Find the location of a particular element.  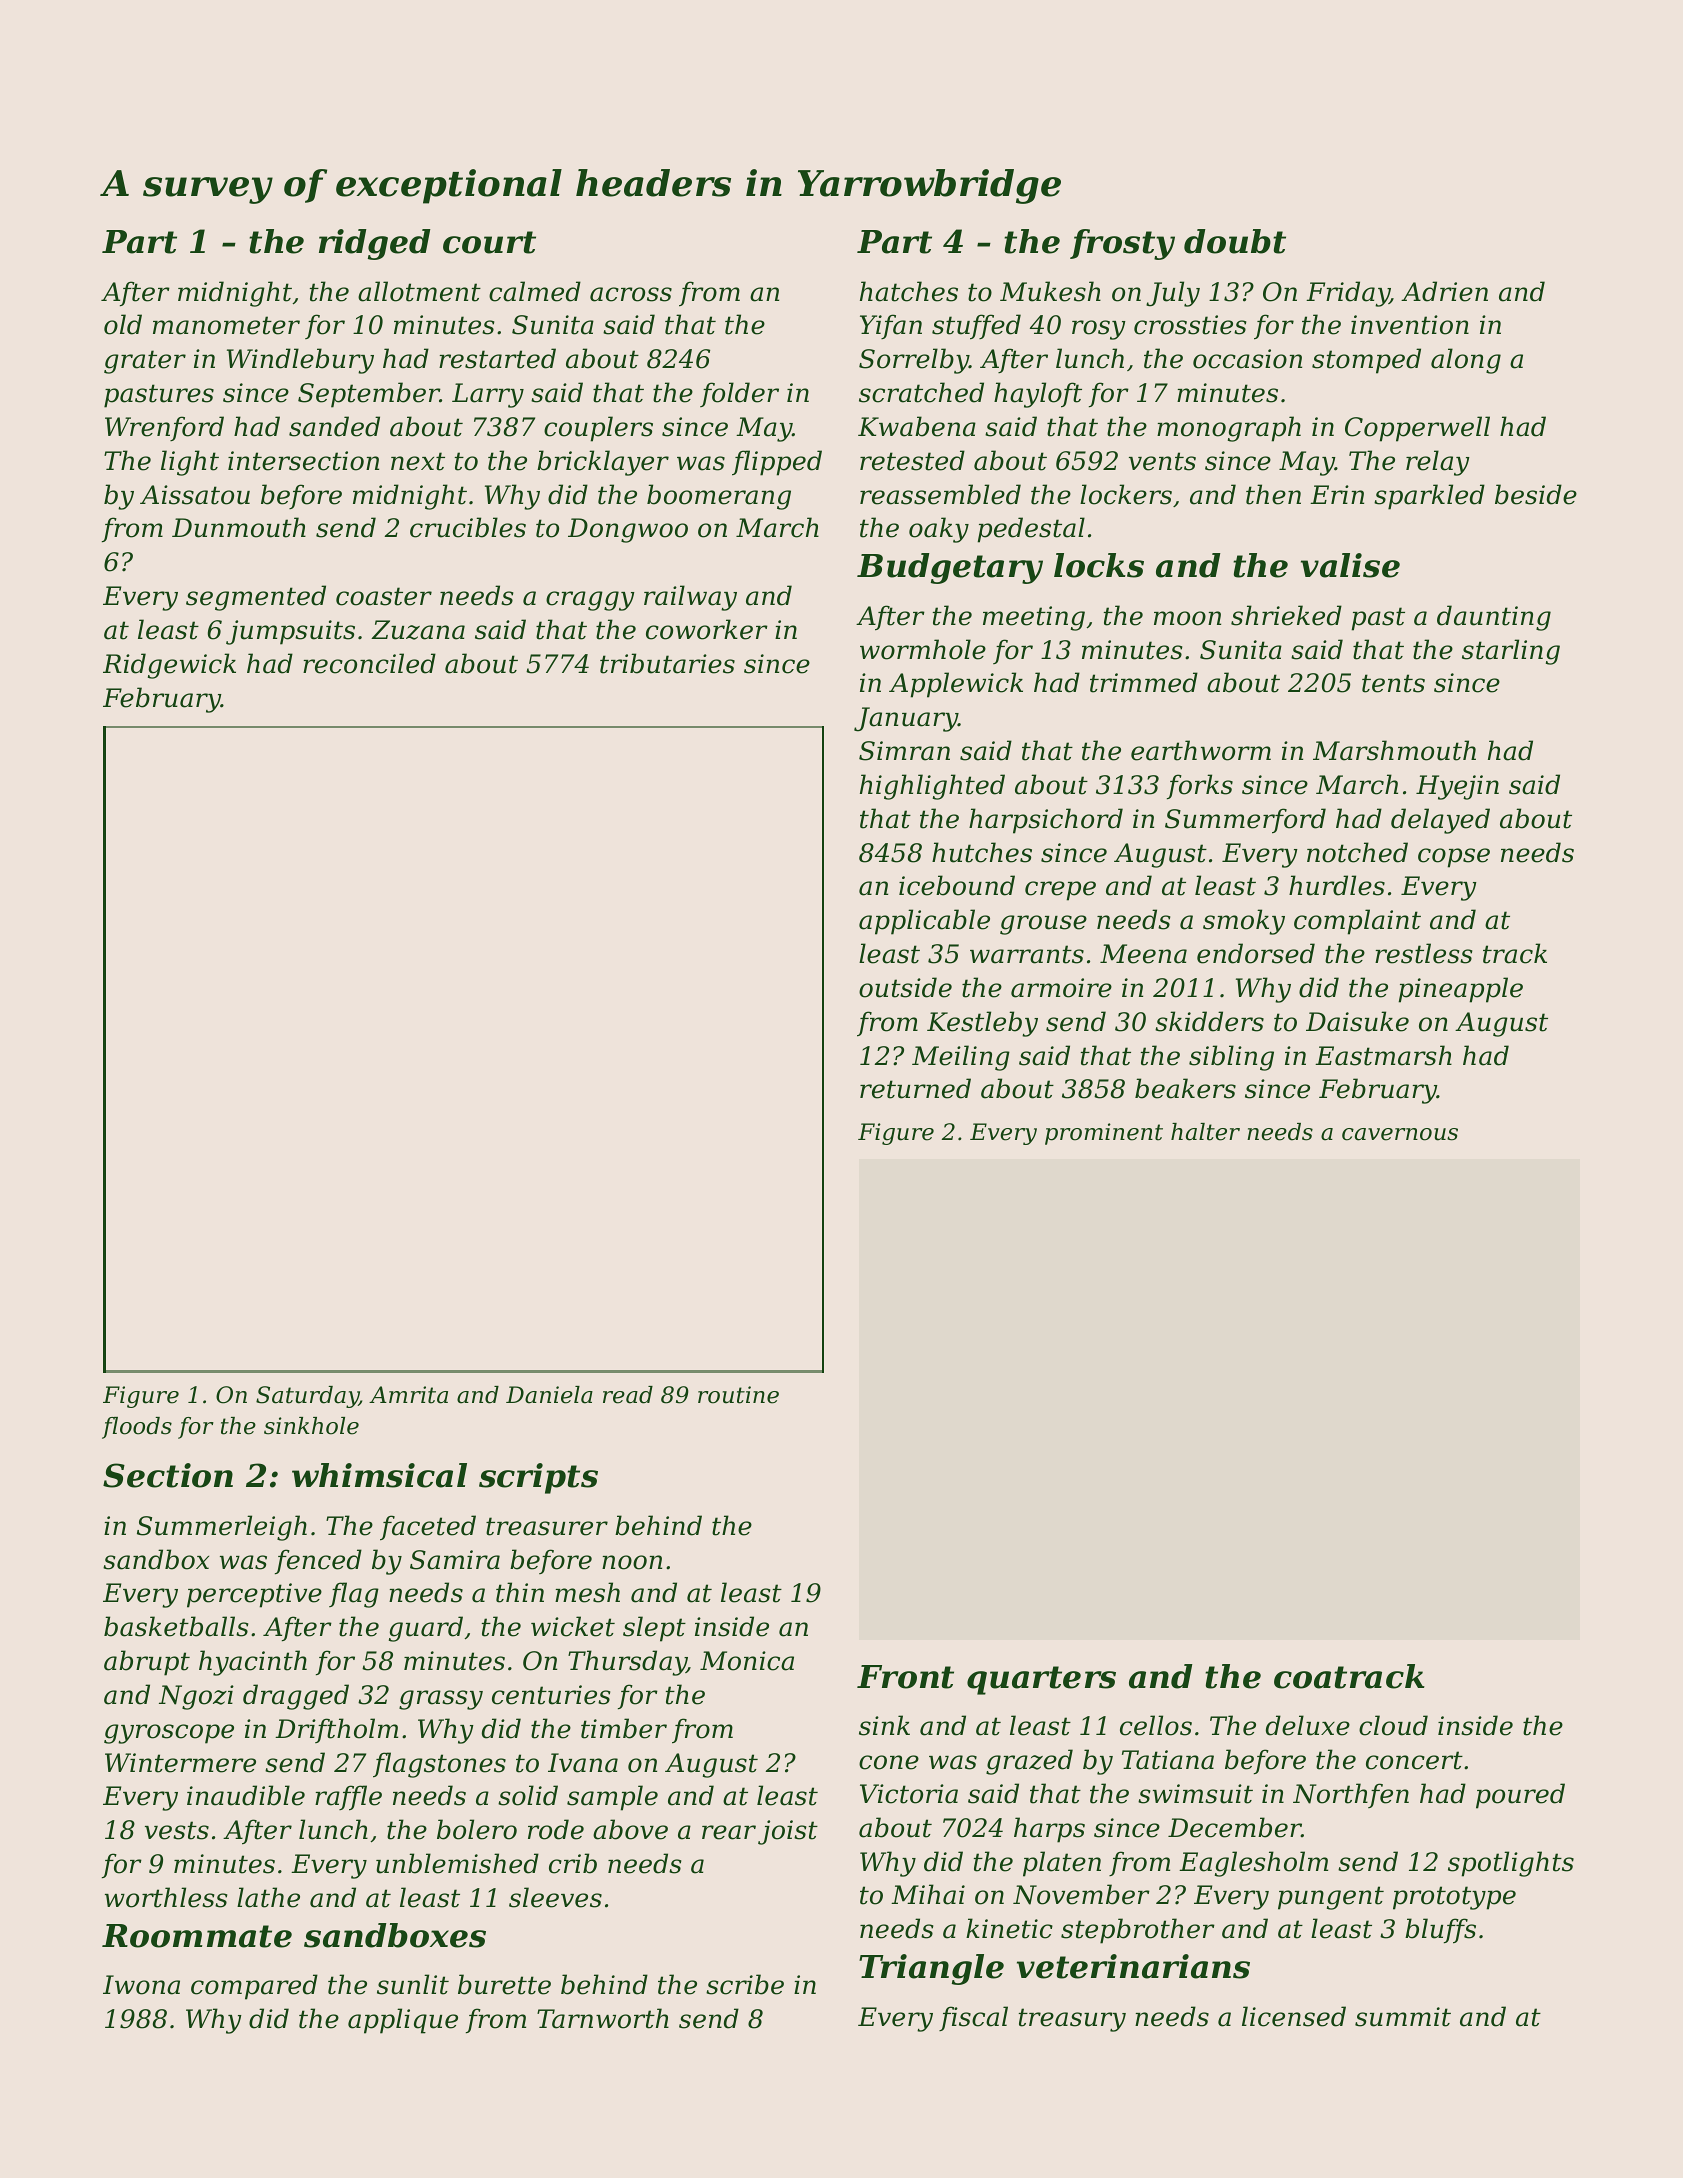

guard is located at coordinates (426, 1629).
